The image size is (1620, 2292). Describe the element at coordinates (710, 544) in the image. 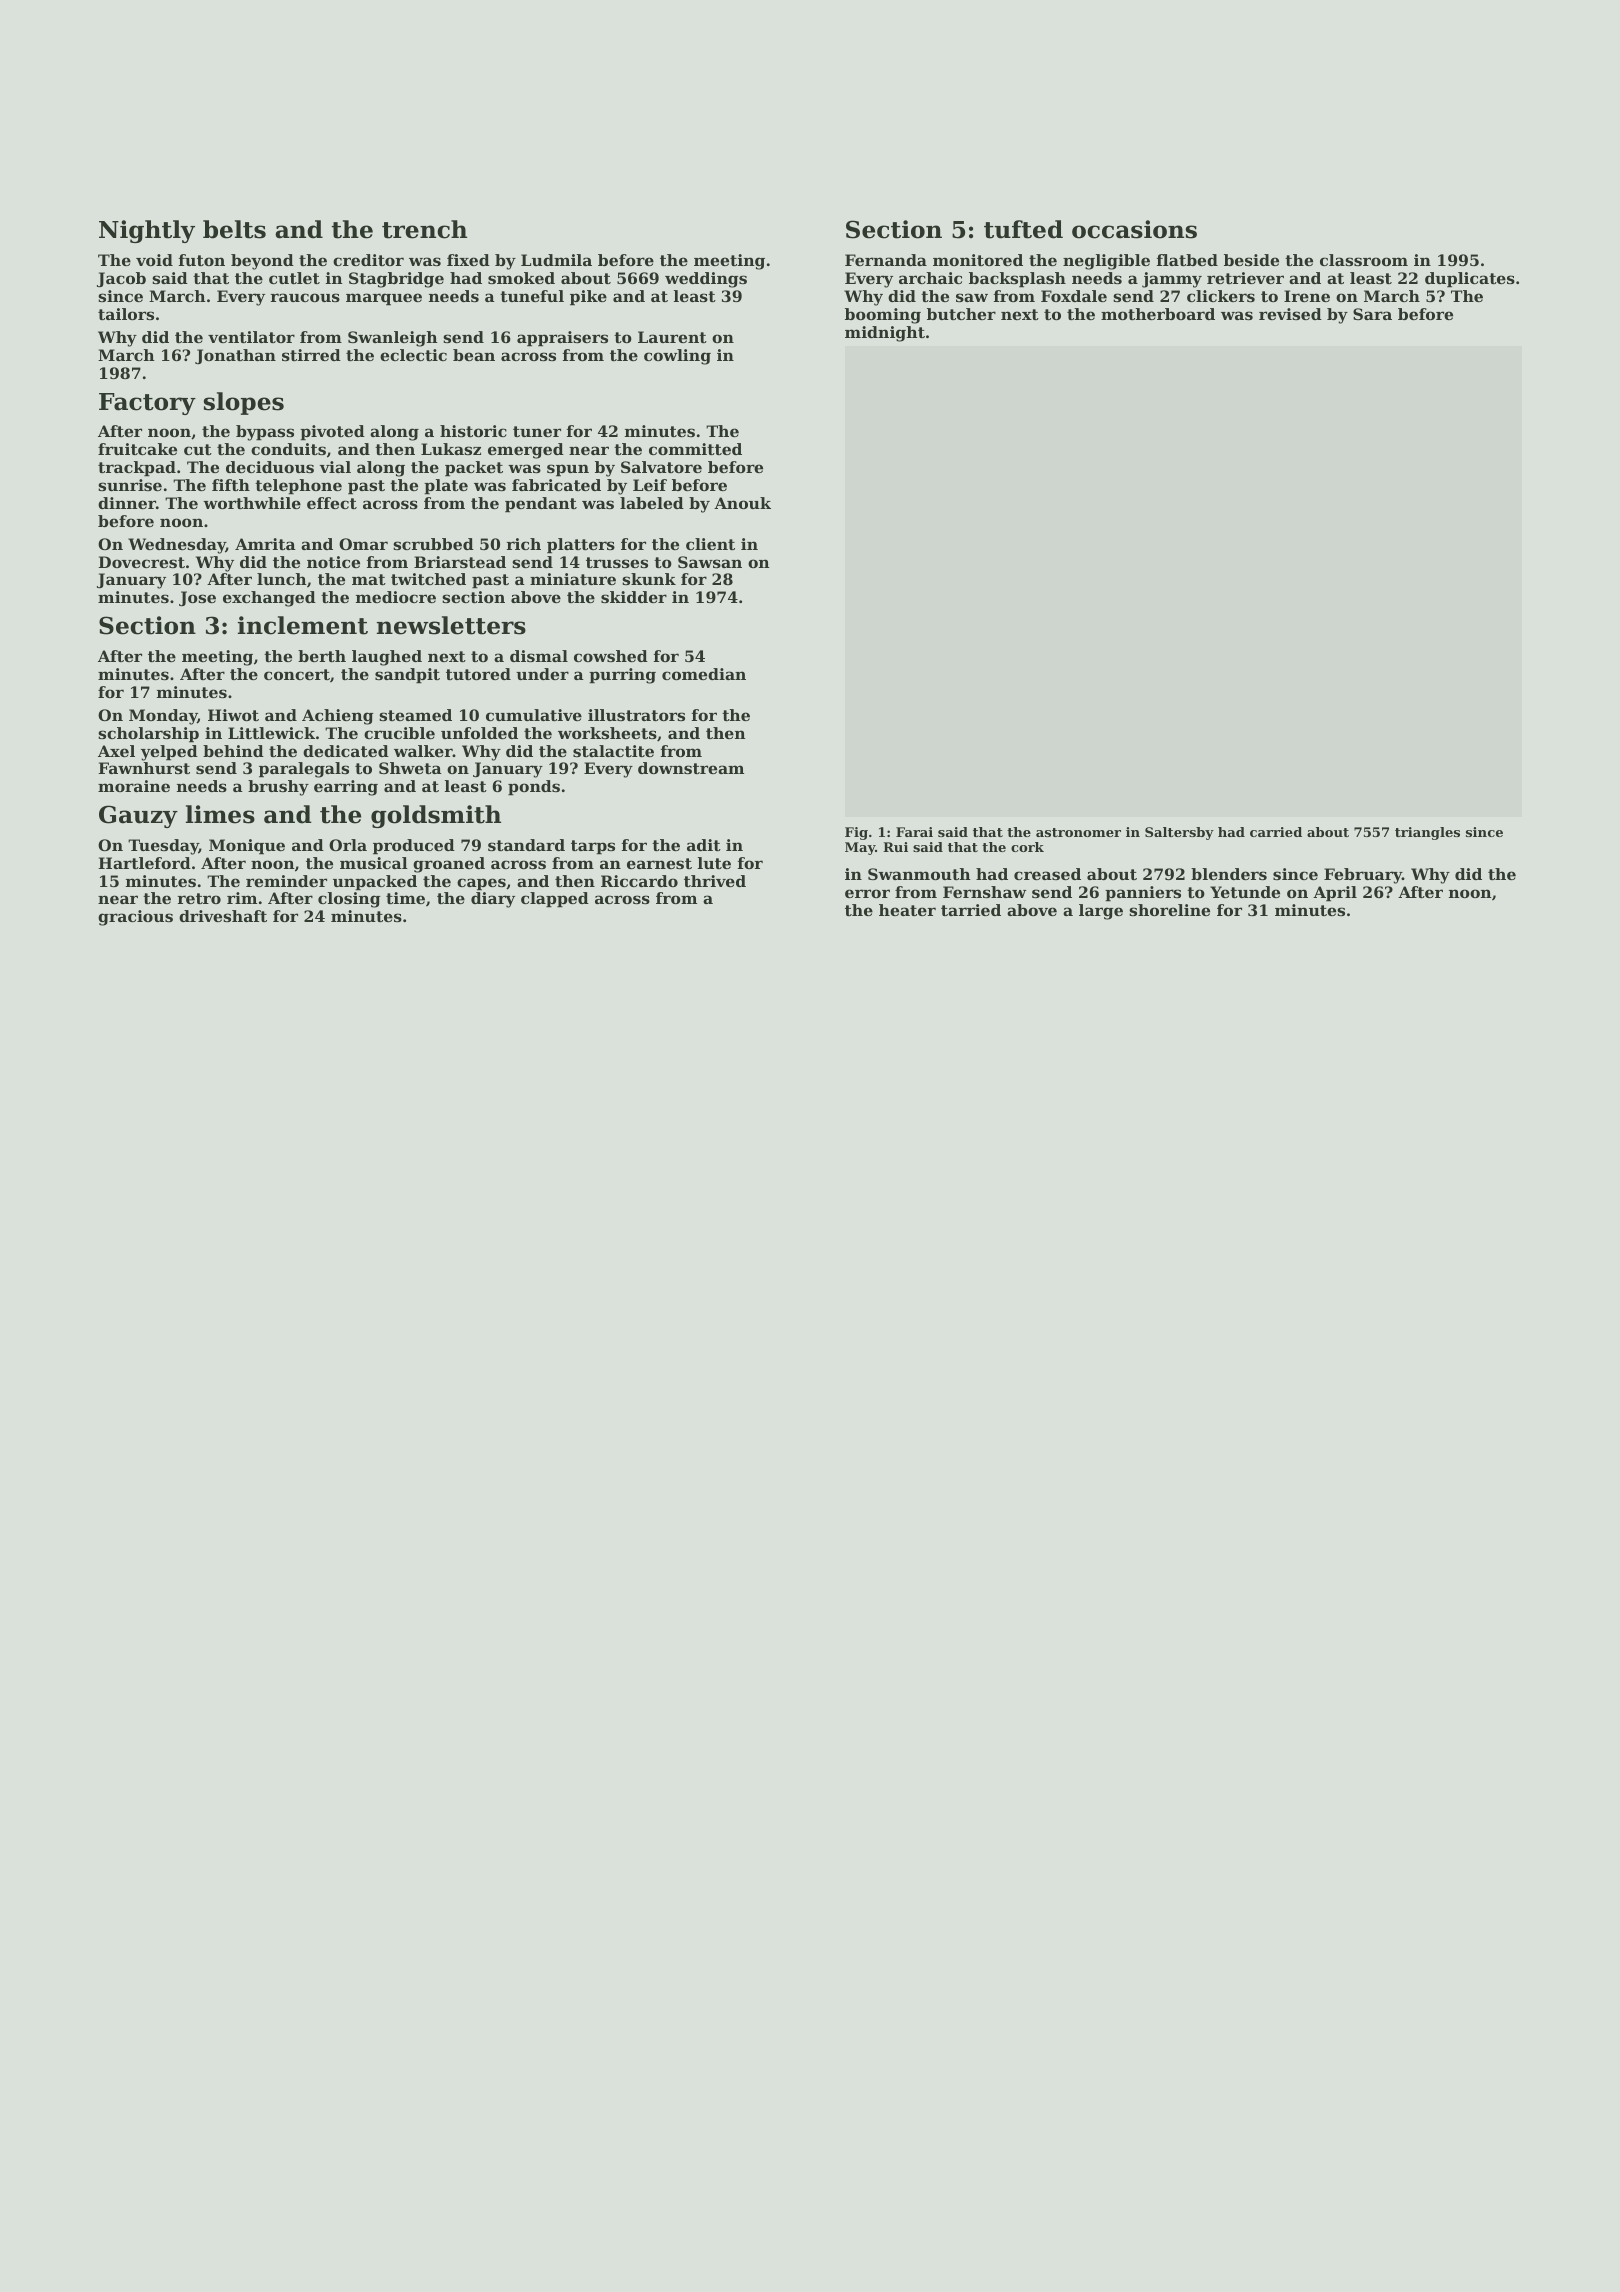

I see `client` at that location.
